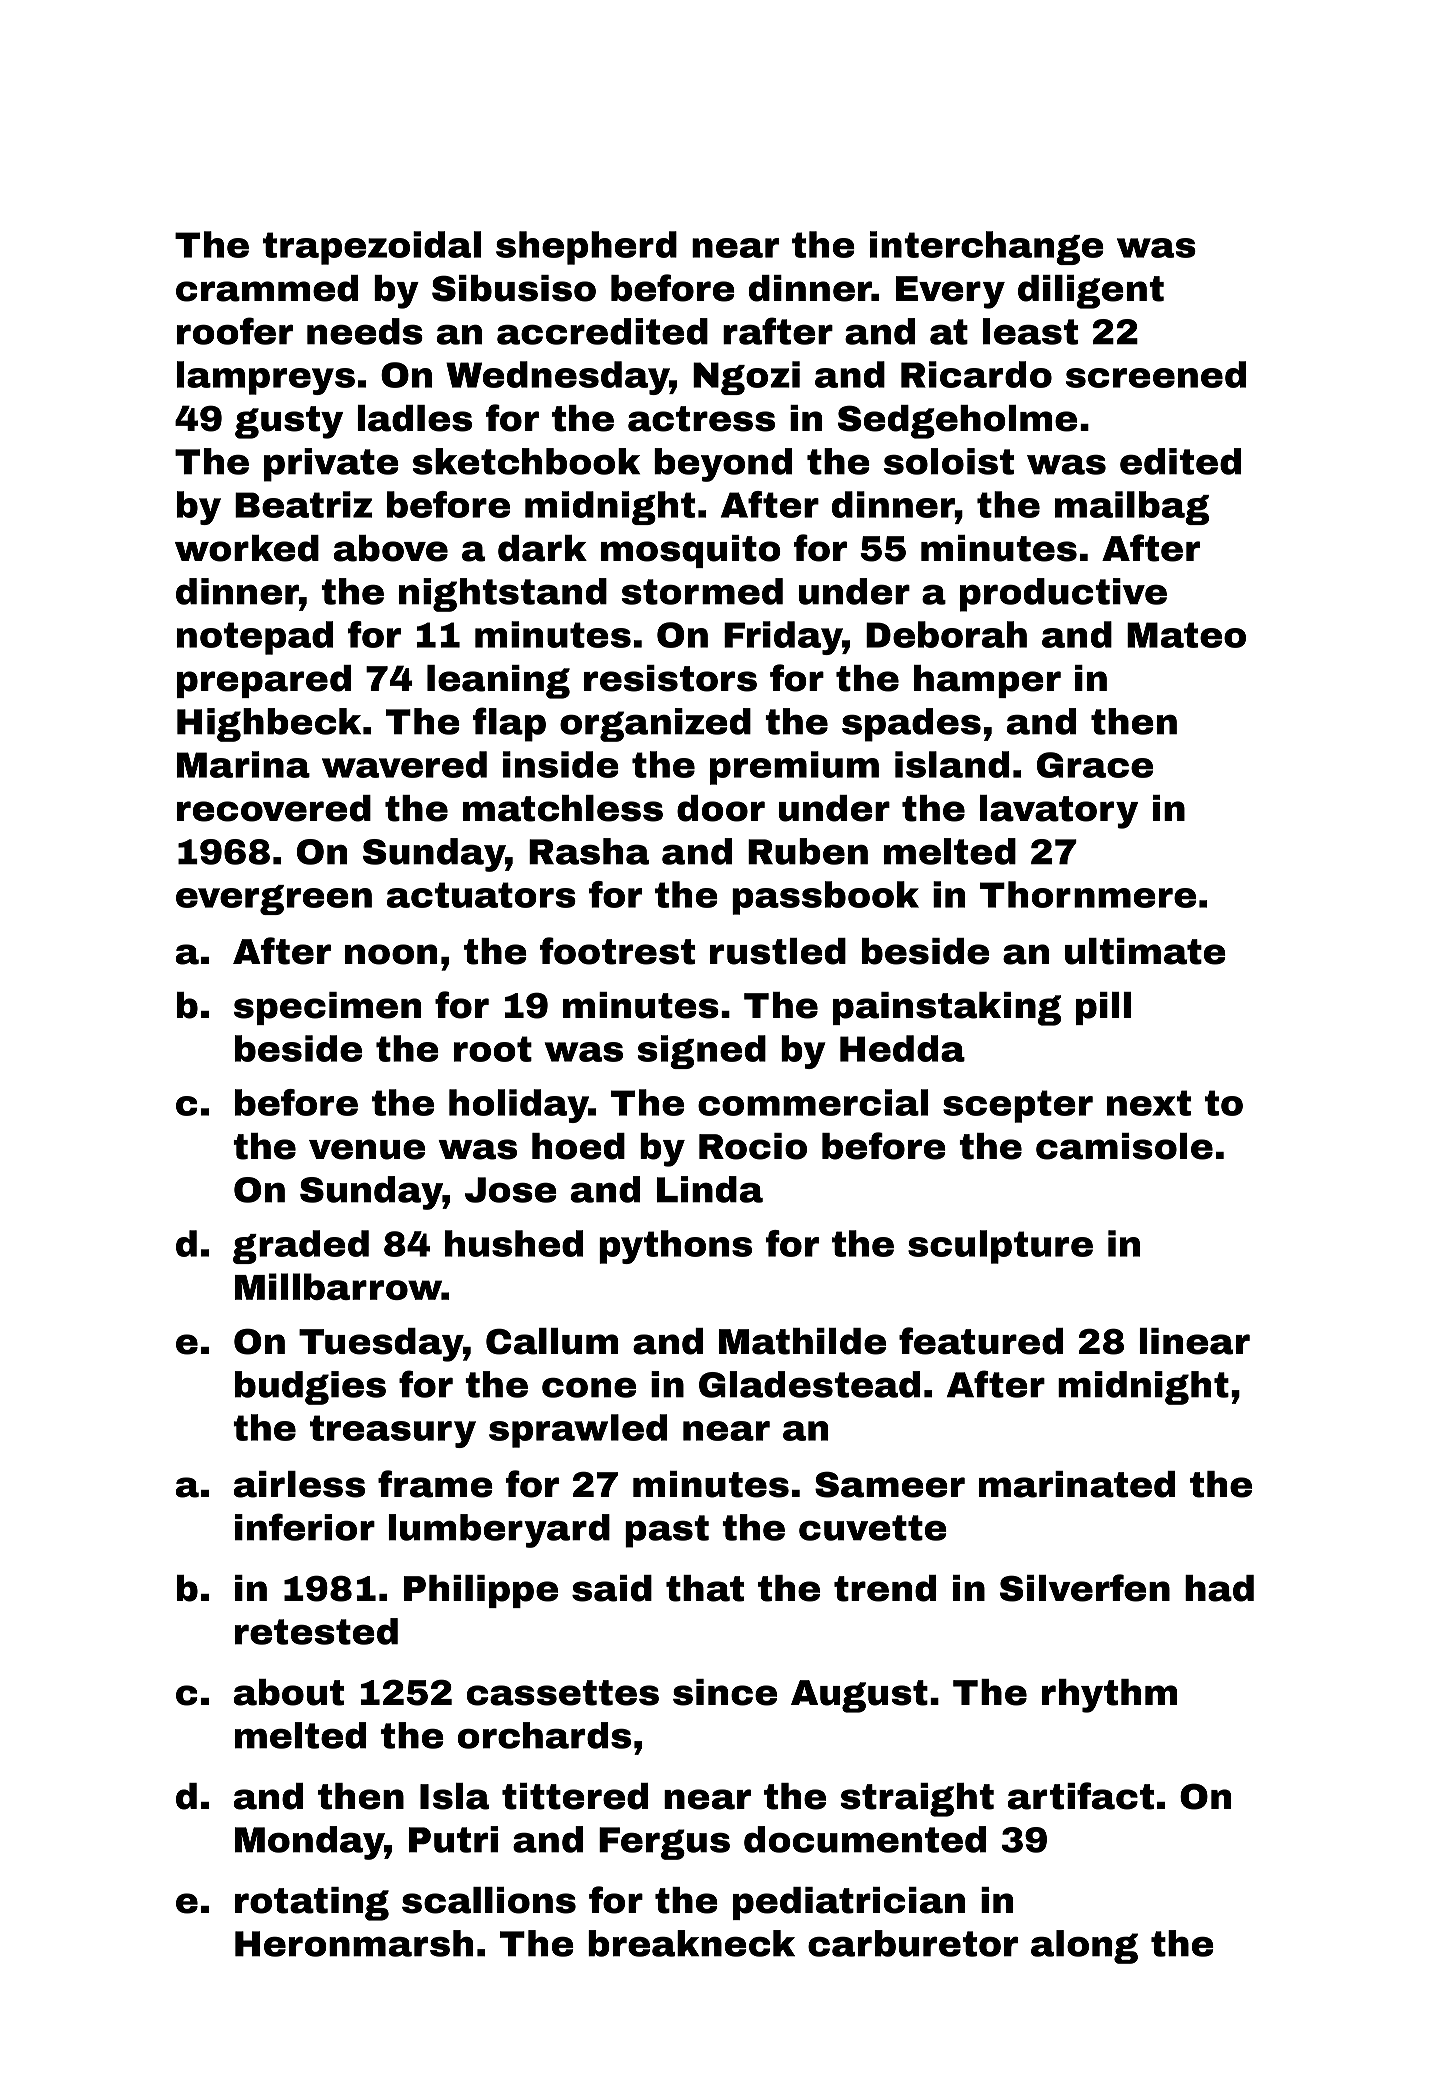  What do you see at coordinates (274, 900) in the page?
I see `evergreen` at bounding box center [274, 900].
